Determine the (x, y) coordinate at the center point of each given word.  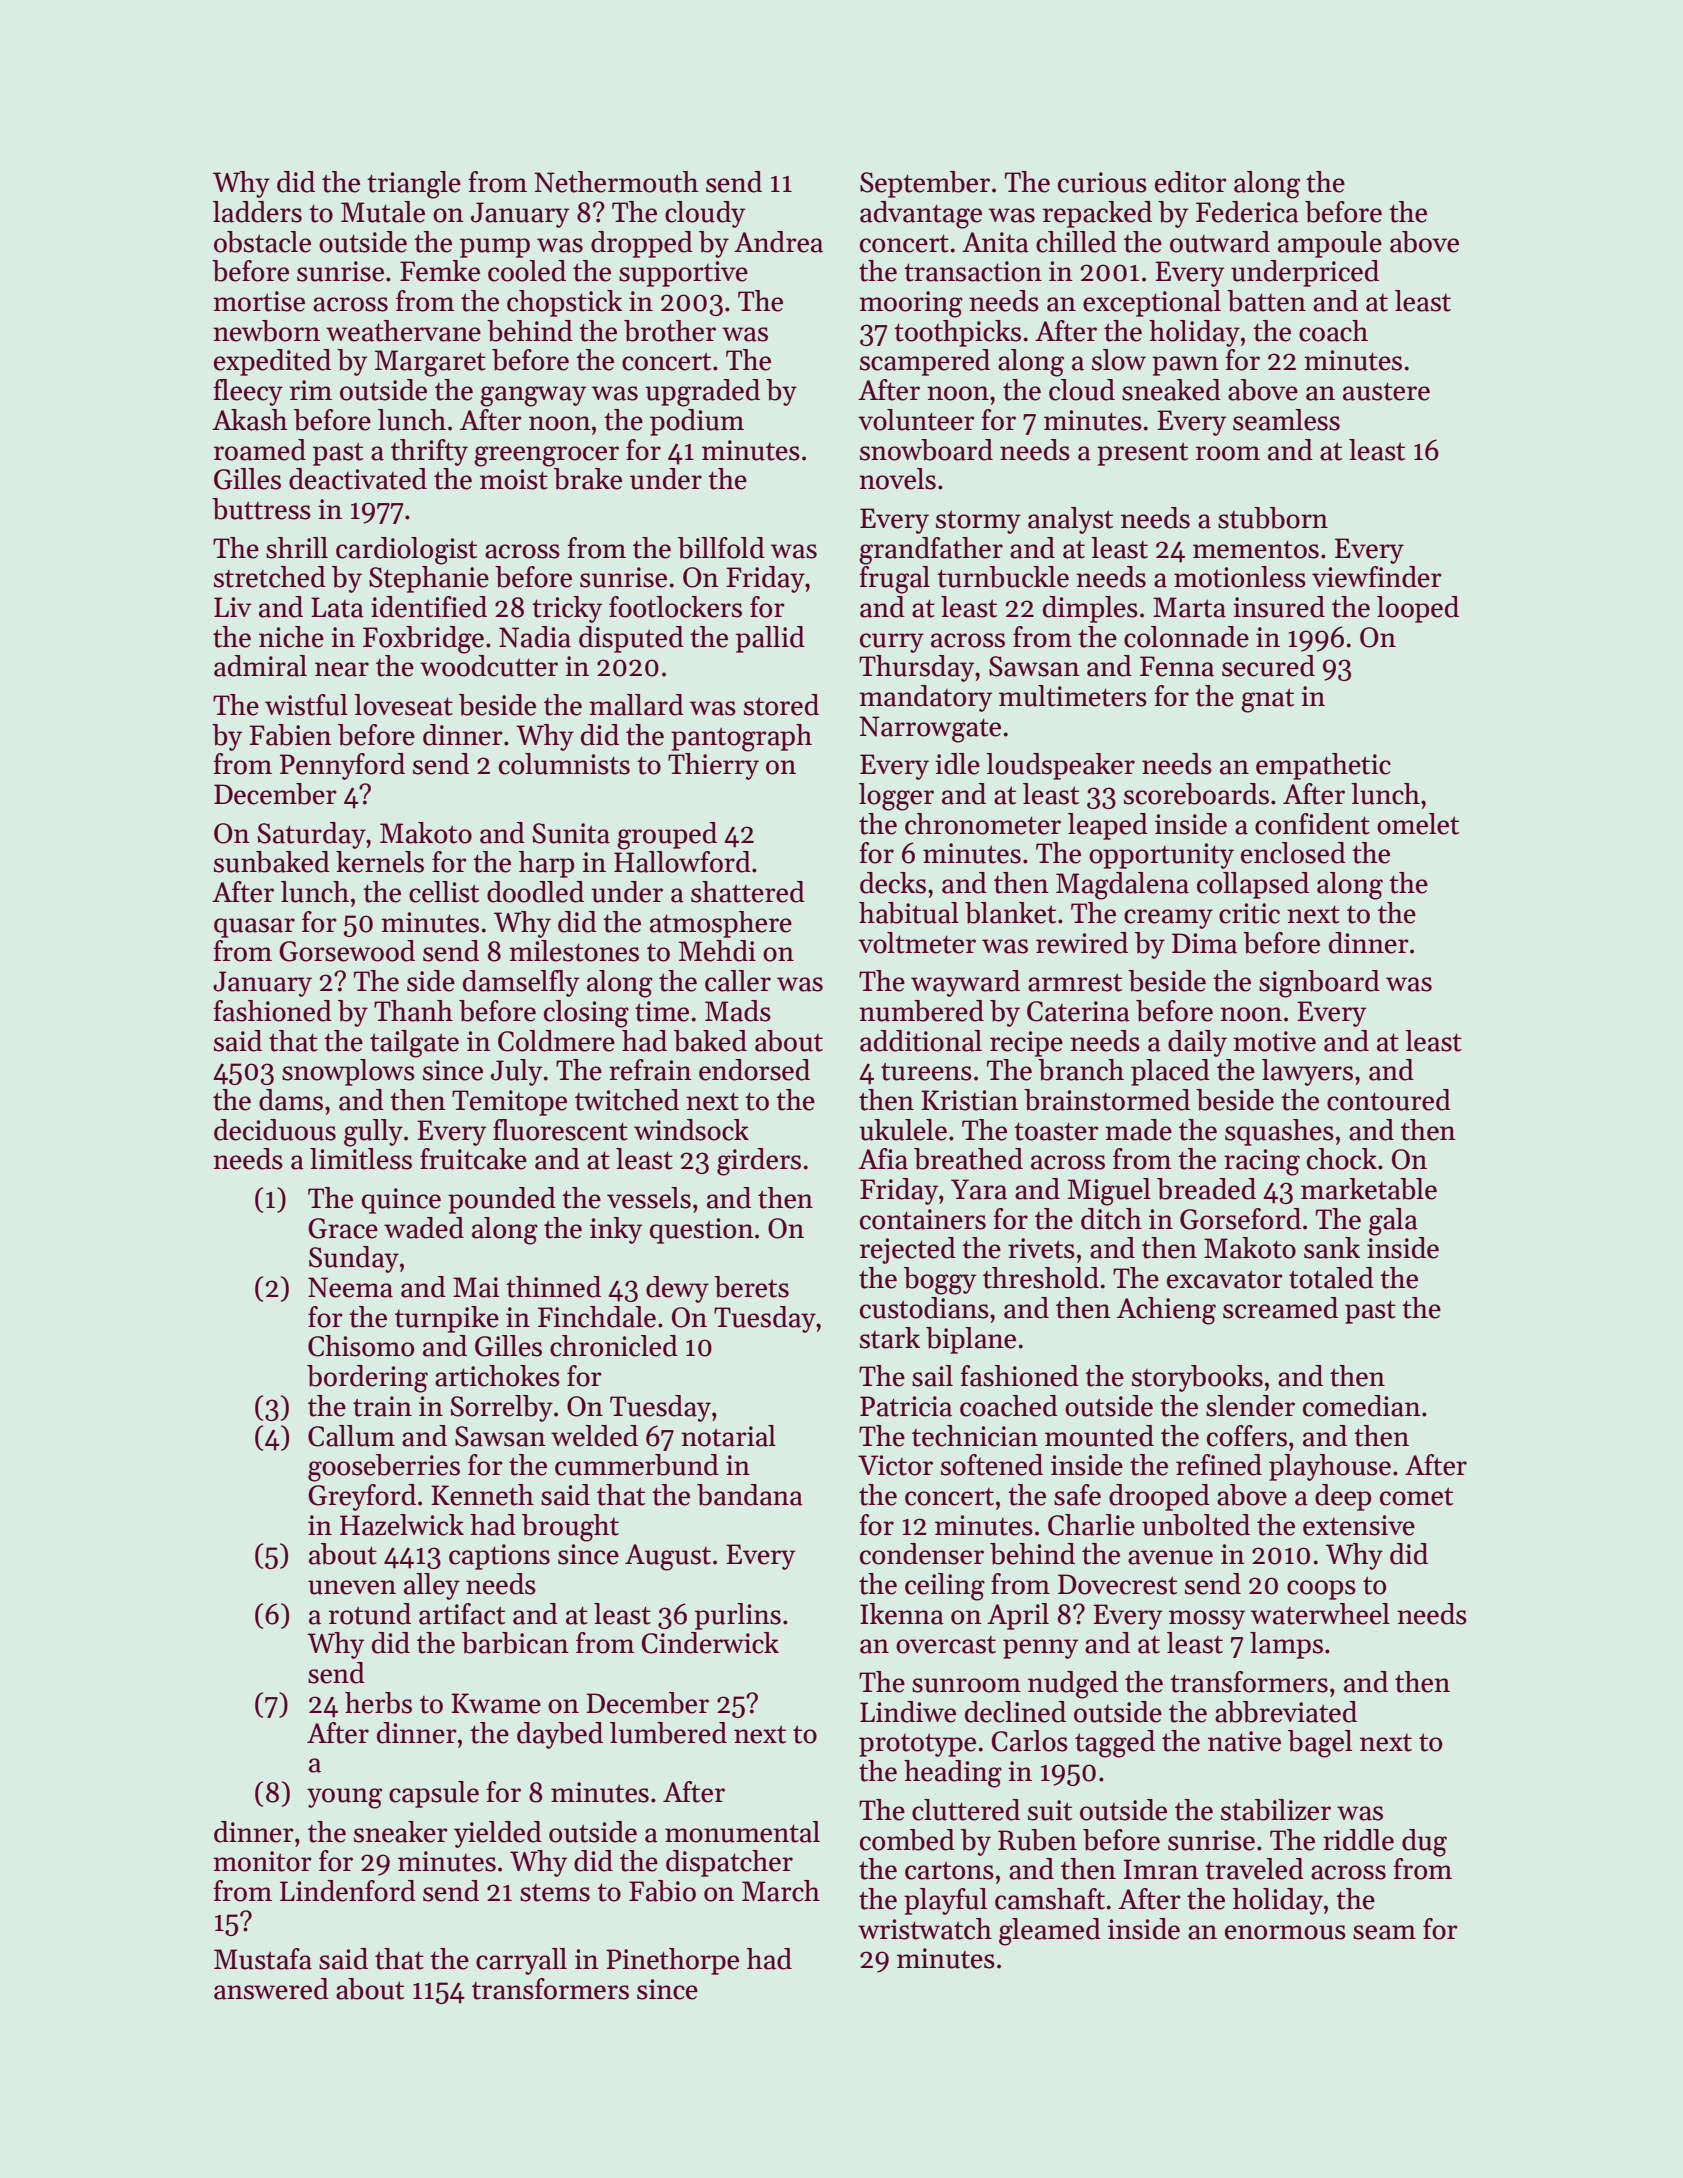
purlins (738, 1616)
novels (897, 479)
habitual (909, 913)
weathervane (403, 331)
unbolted (1196, 1525)
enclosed (1293, 853)
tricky (567, 609)
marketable (1369, 1189)
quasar (254, 928)
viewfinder (1377, 577)
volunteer (916, 420)
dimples (1090, 609)
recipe (1026, 1044)
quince (401, 1201)
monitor (262, 1861)
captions (499, 1557)
